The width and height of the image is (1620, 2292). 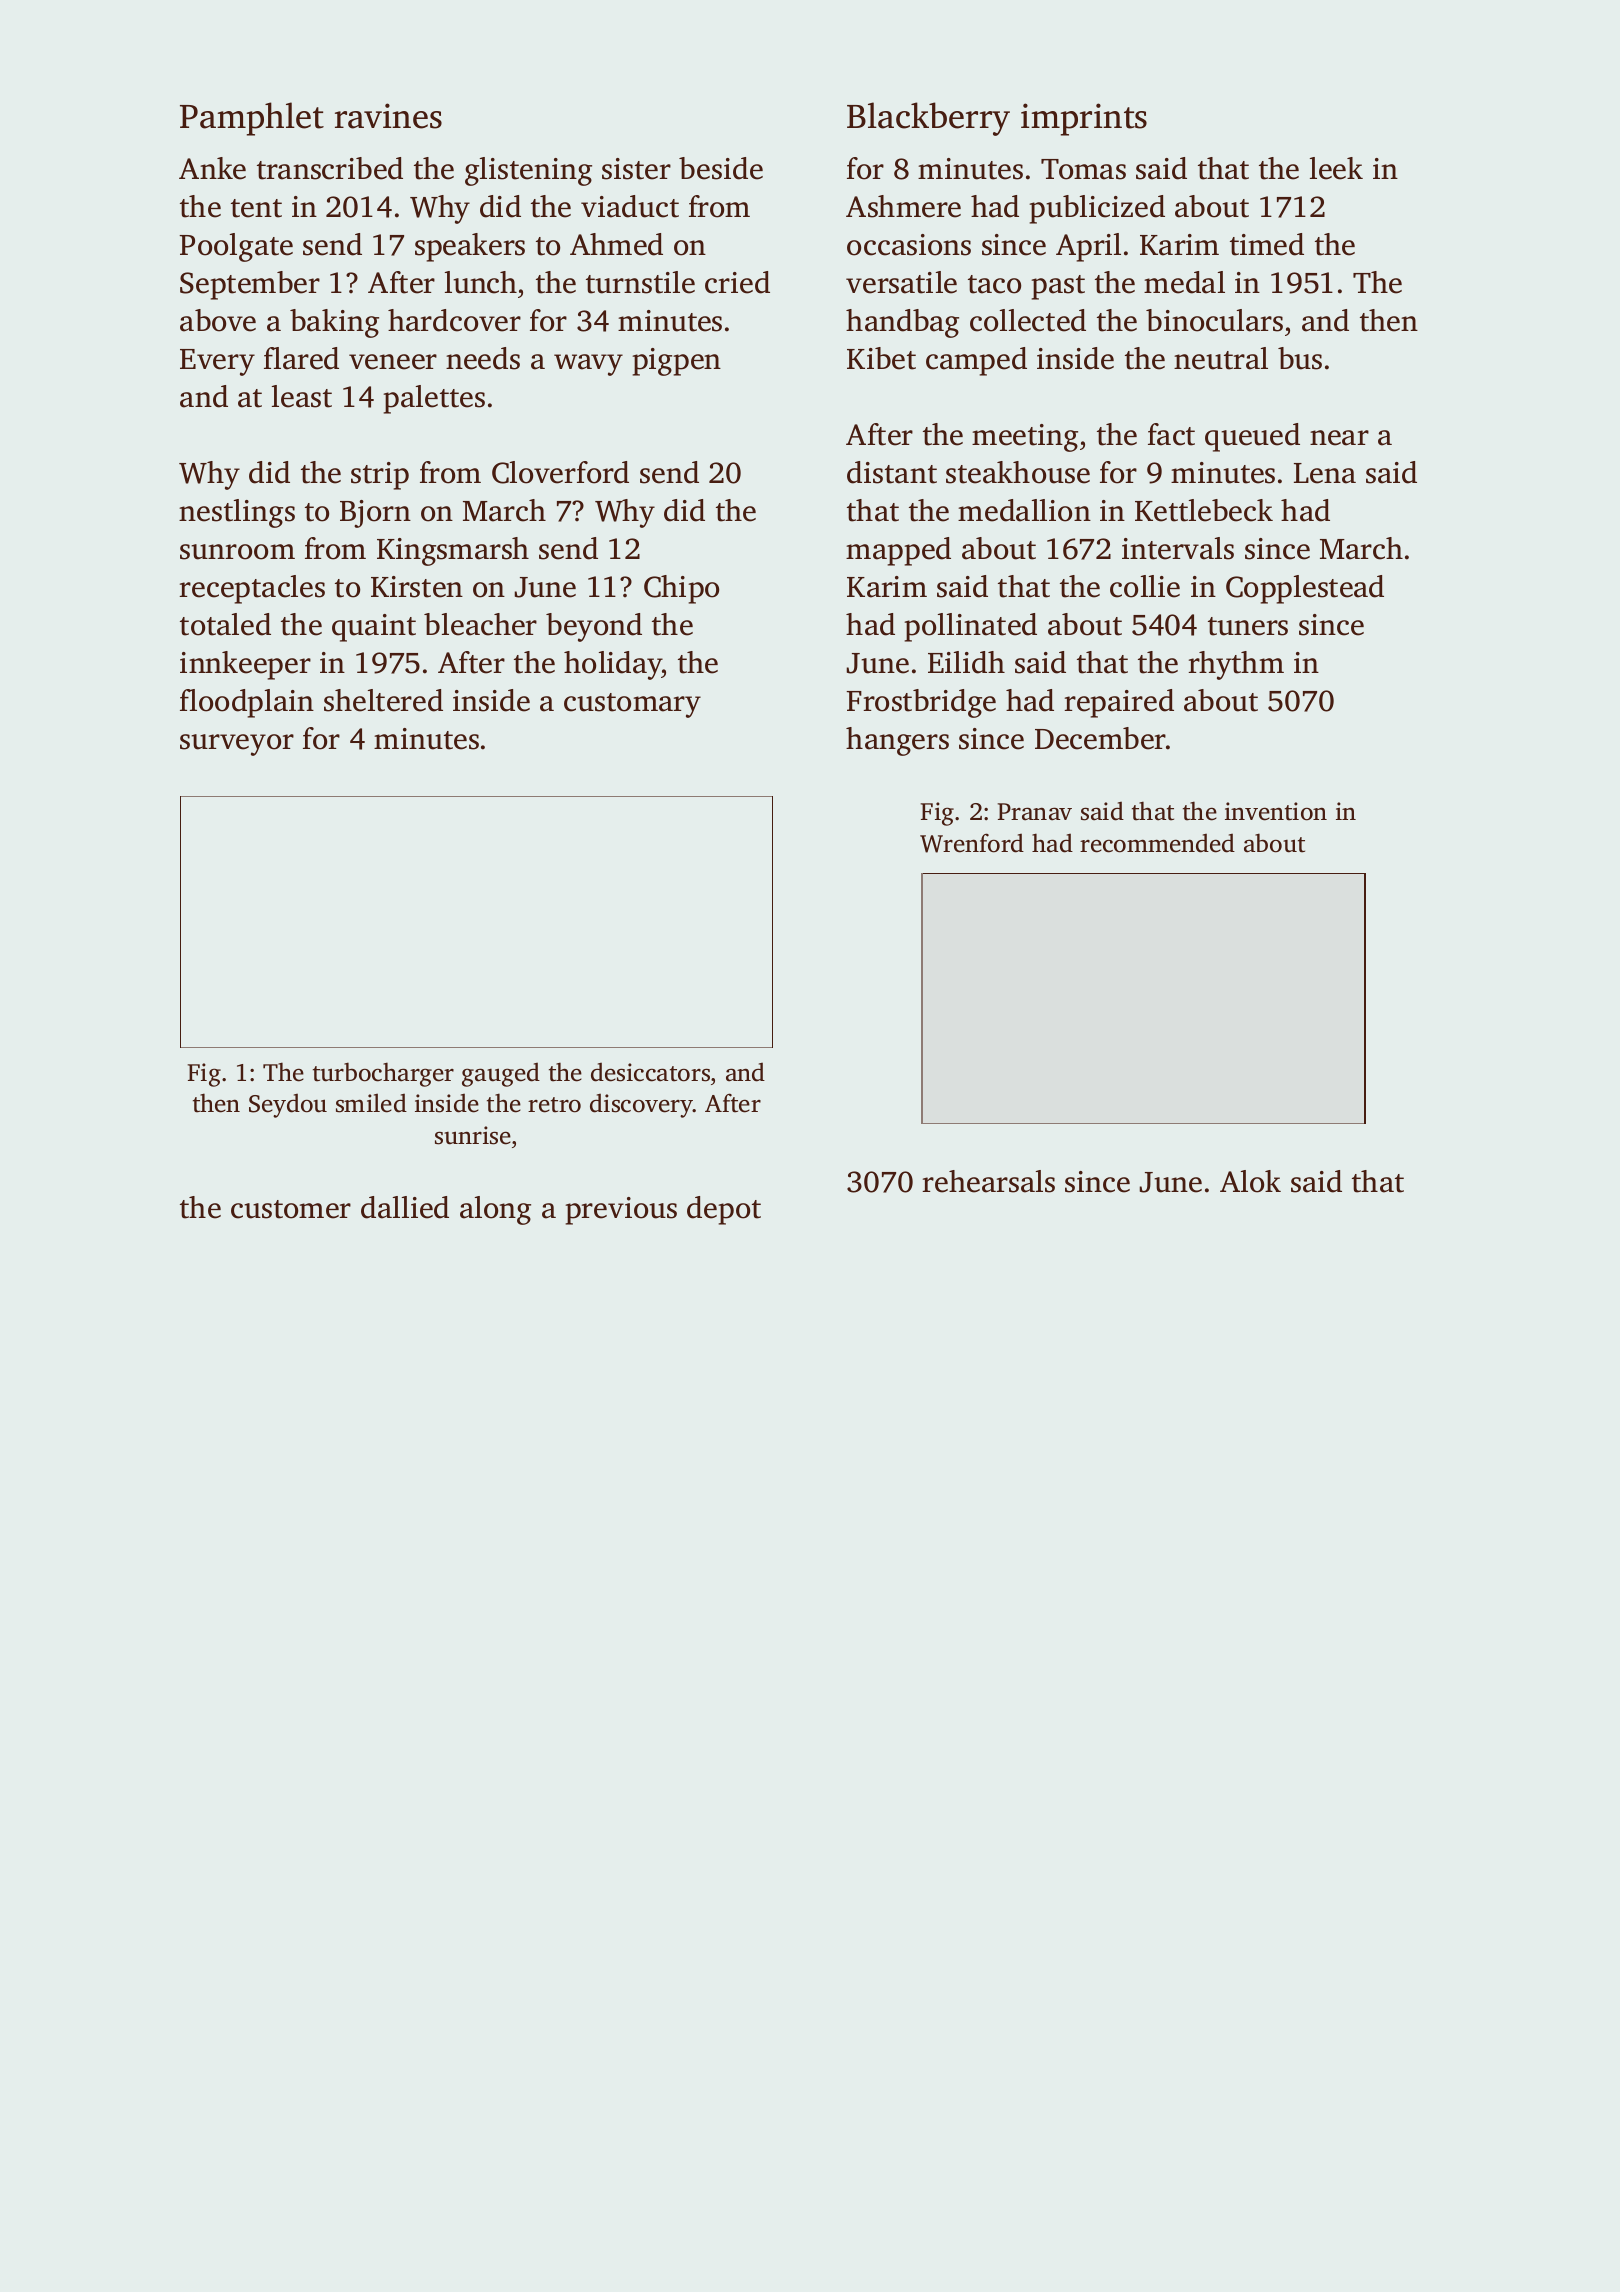 I want to click on viaduct, so click(x=630, y=206).
